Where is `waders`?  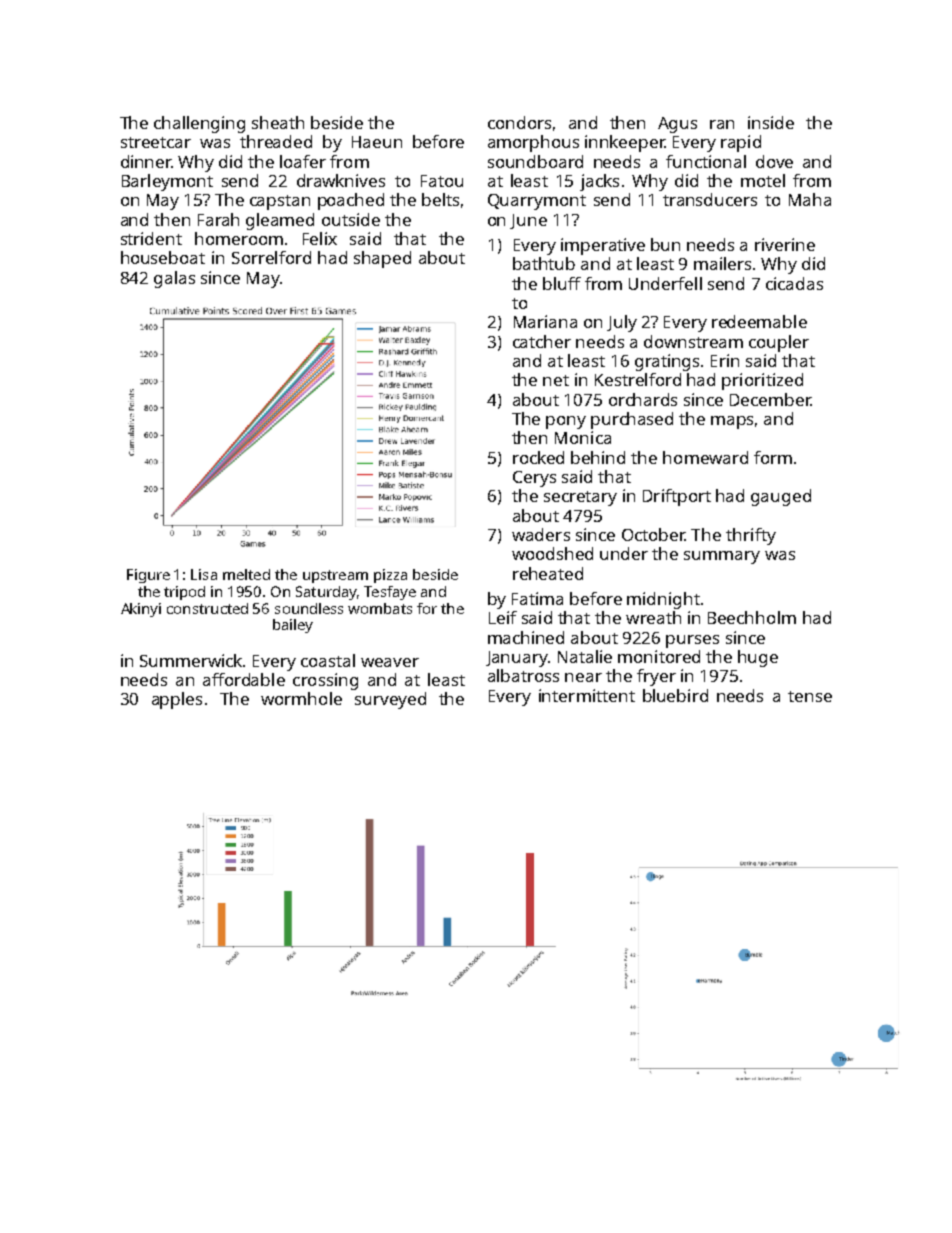
waders is located at coordinates (541, 534).
